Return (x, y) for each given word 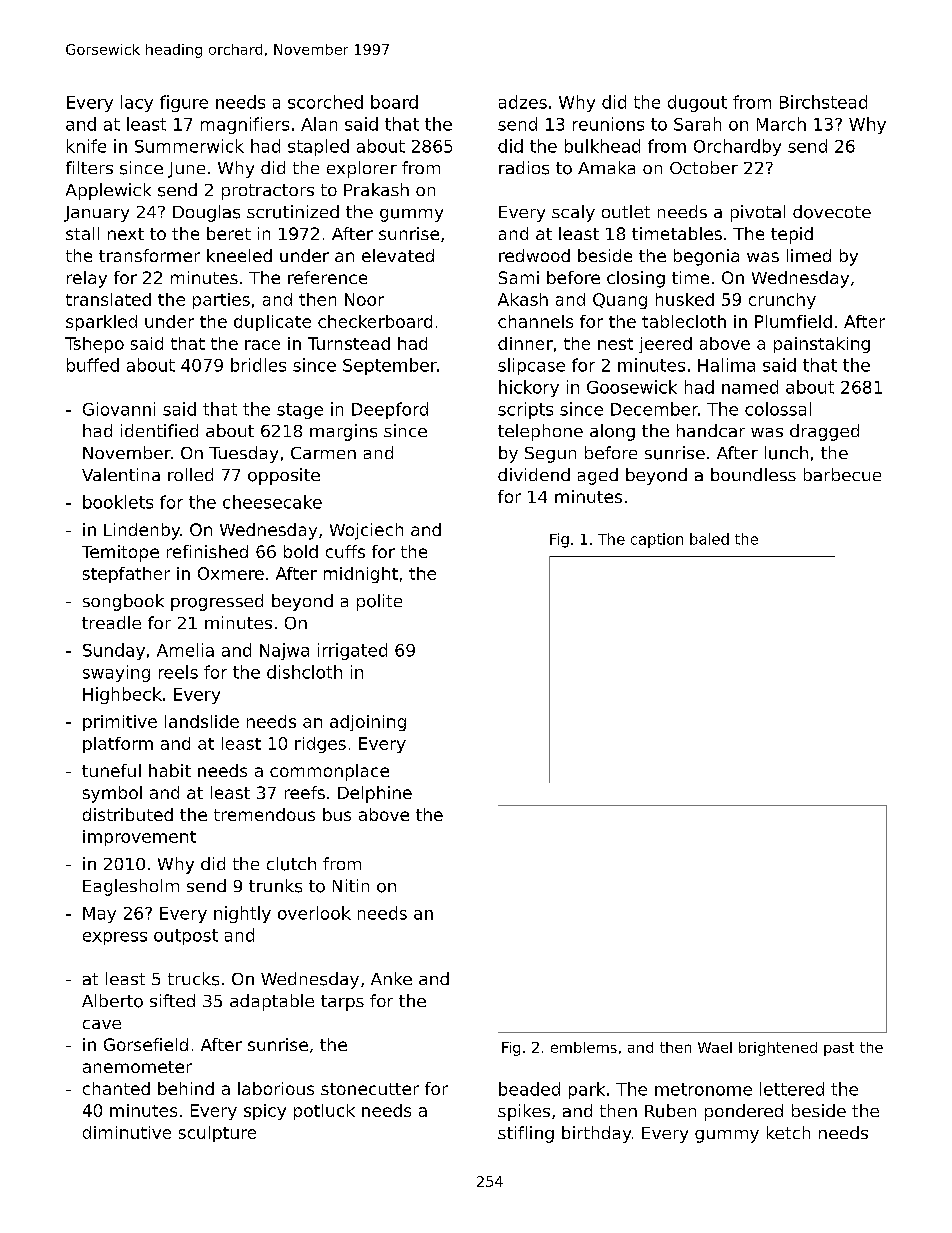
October (704, 167)
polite (379, 602)
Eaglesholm (131, 887)
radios (524, 168)
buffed (93, 365)
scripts (525, 410)
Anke (391, 978)
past (839, 1049)
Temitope (120, 553)
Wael (715, 1047)
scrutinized (293, 212)
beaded (529, 1089)
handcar (711, 430)
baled (709, 539)
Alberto (112, 1001)
